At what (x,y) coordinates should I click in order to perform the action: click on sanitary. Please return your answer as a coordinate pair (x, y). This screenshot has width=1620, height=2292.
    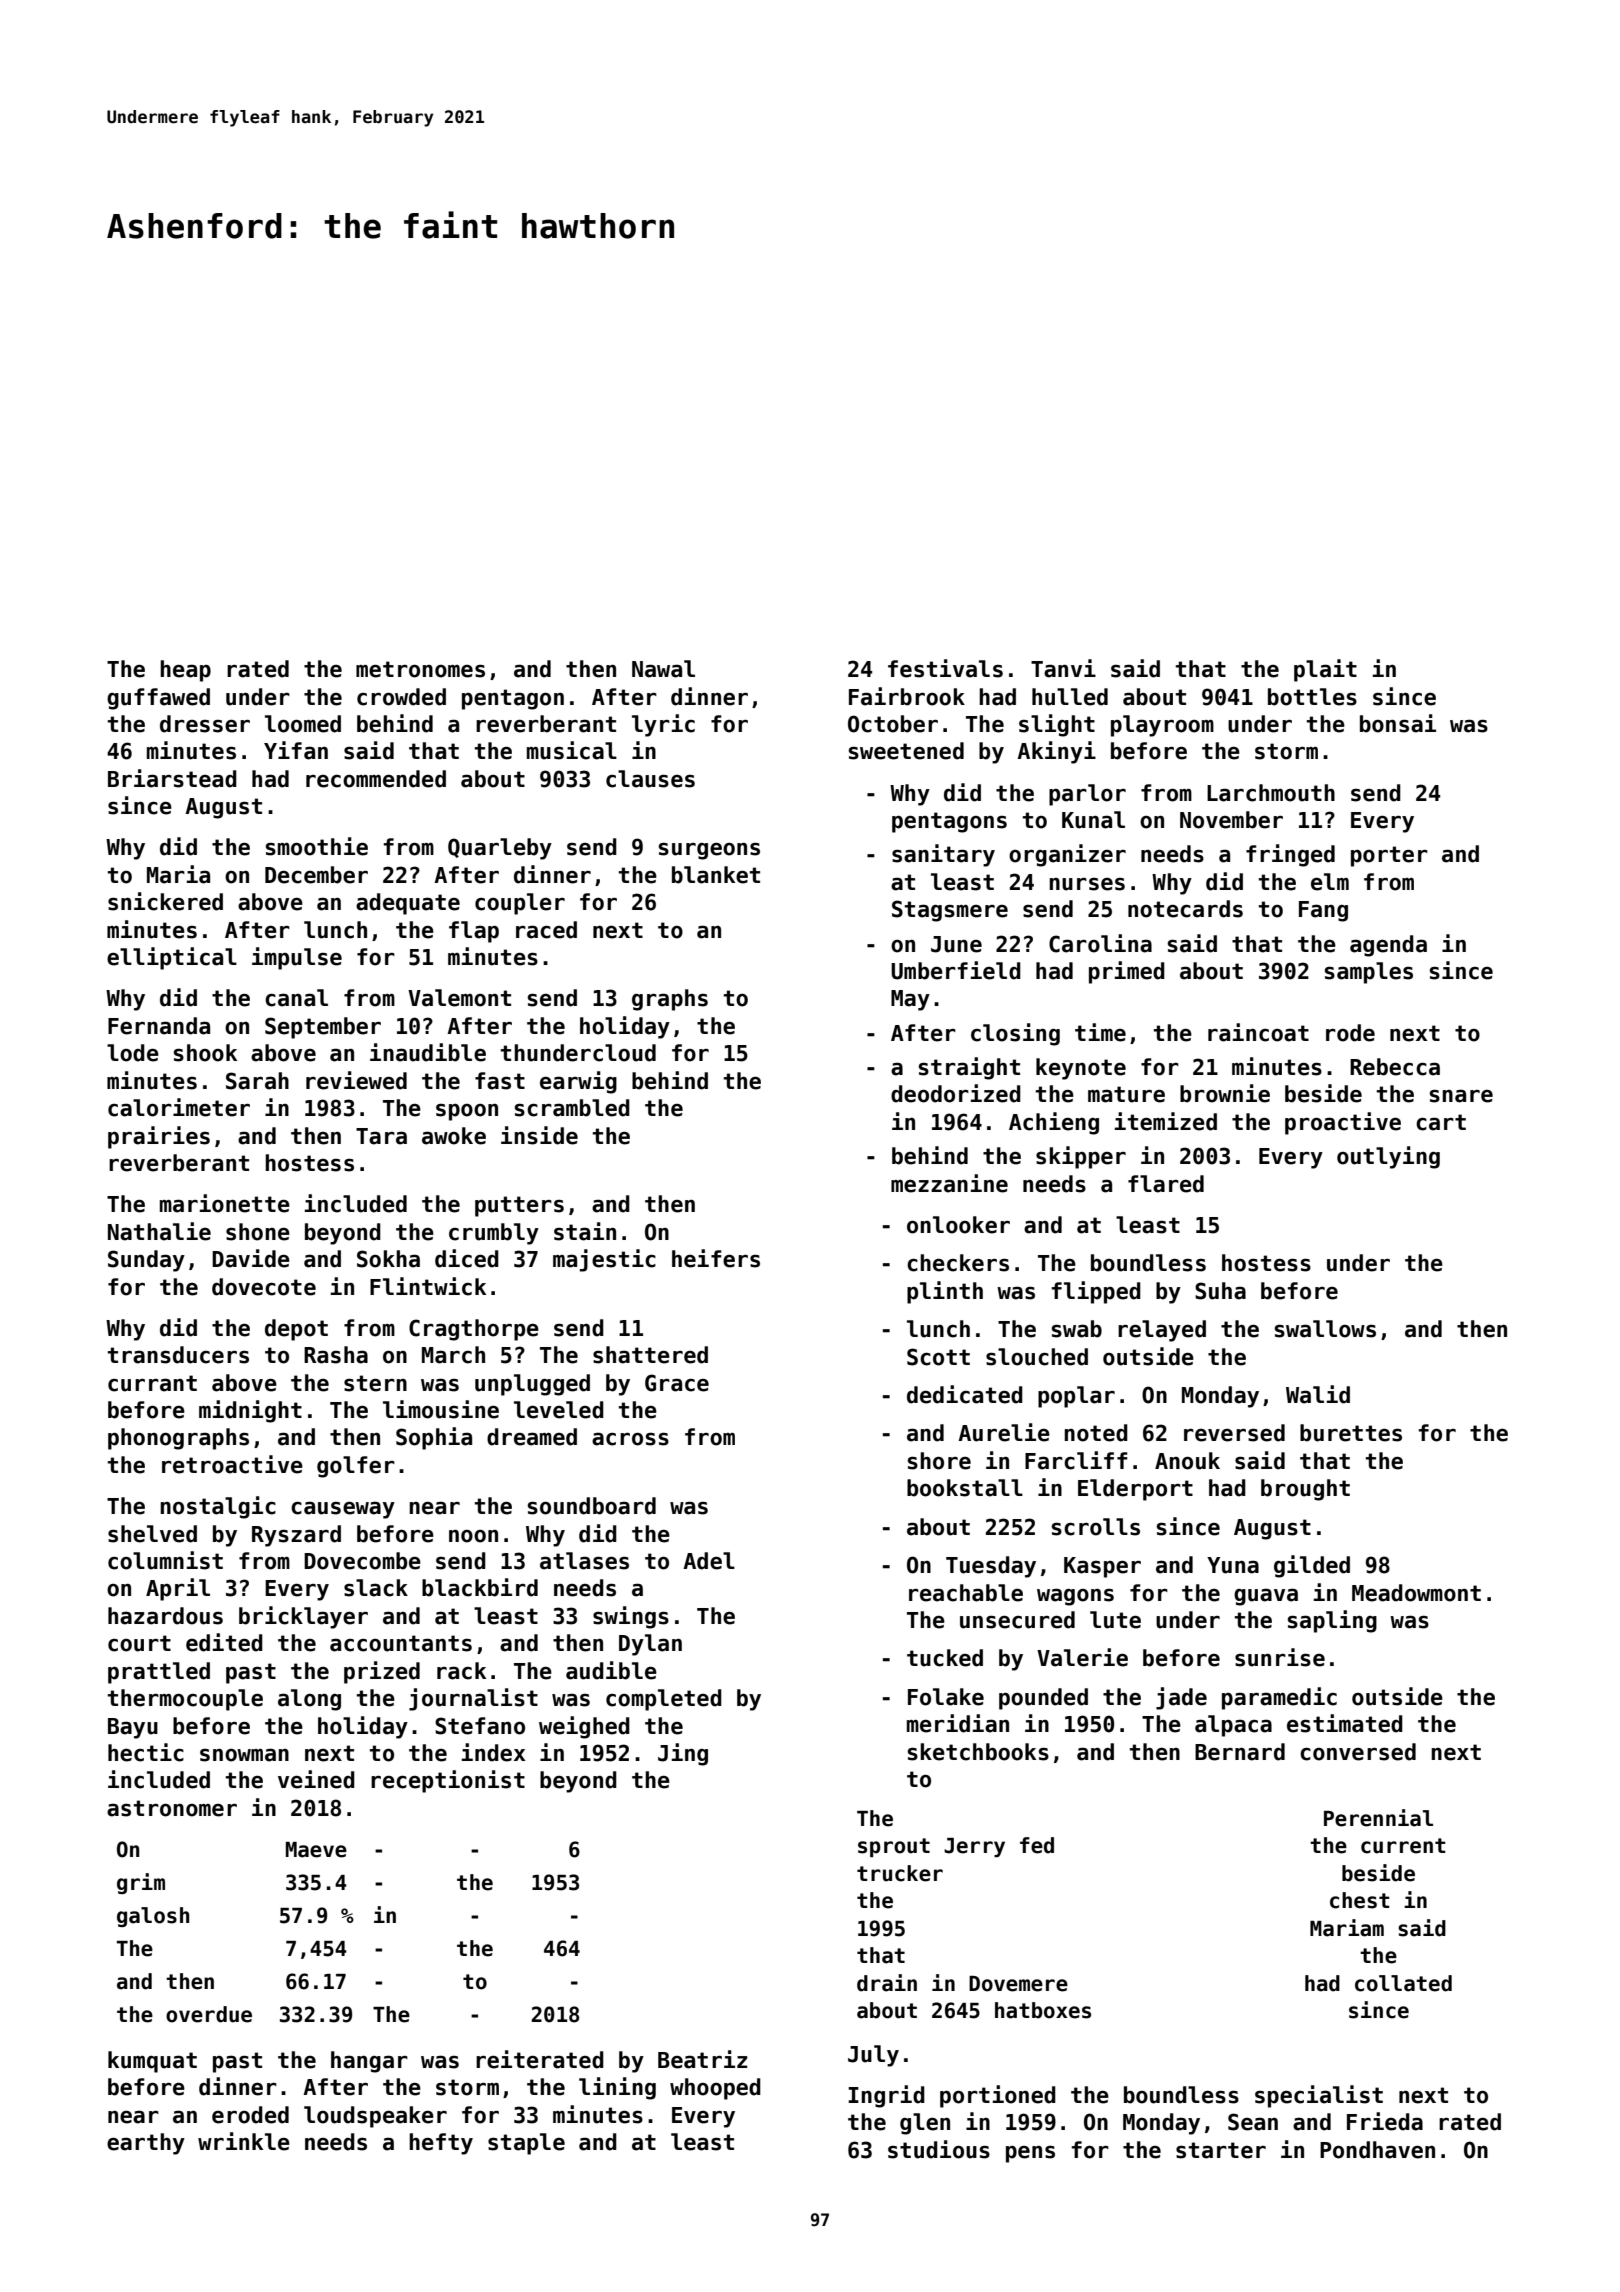
    Looking at the image, I should click on (943, 855).
